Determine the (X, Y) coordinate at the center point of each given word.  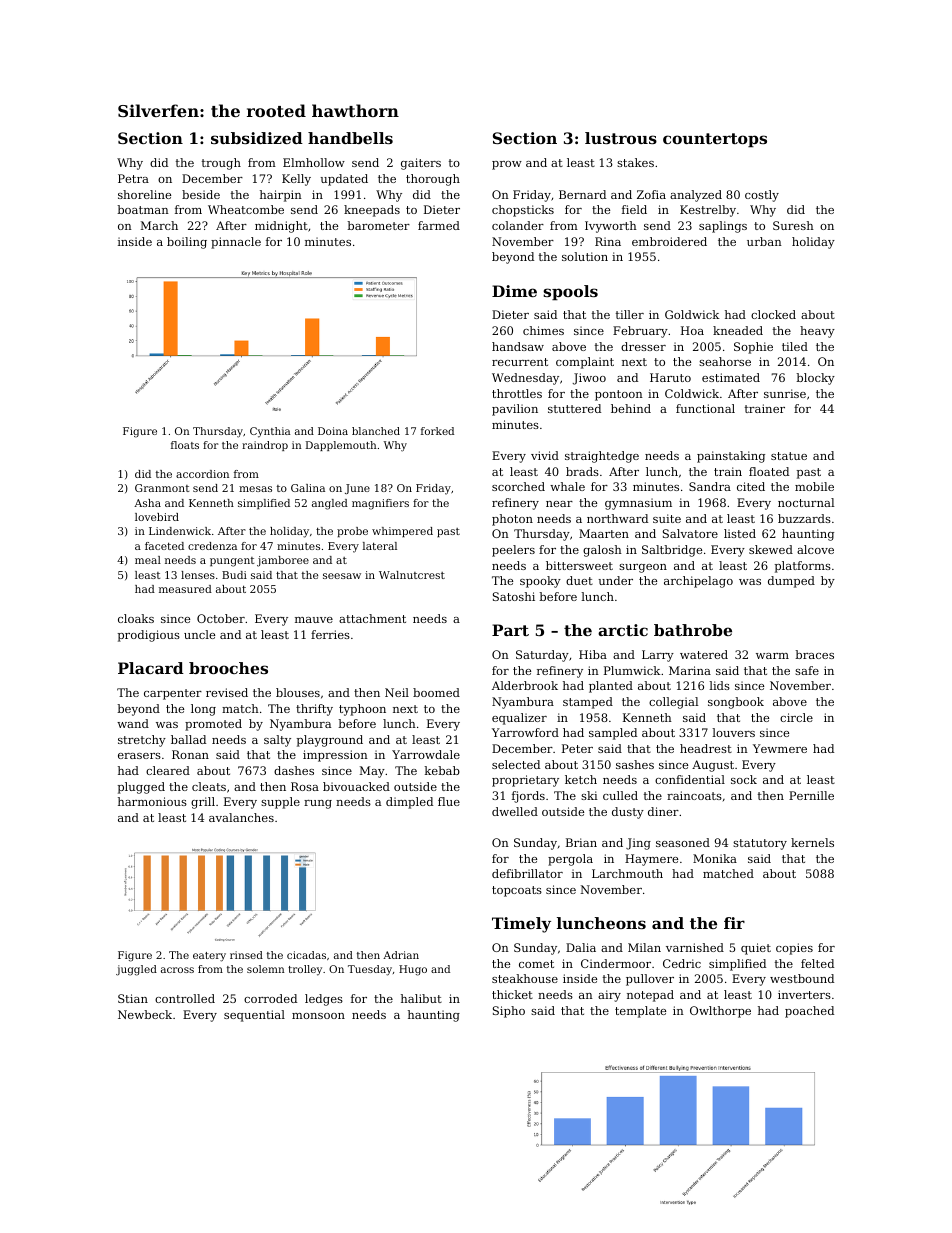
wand (133, 723)
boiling (187, 243)
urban (764, 241)
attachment (372, 618)
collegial (673, 703)
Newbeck (145, 1014)
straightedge (602, 457)
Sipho (509, 1012)
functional (705, 408)
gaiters (421, 164)
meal (148, 560)
